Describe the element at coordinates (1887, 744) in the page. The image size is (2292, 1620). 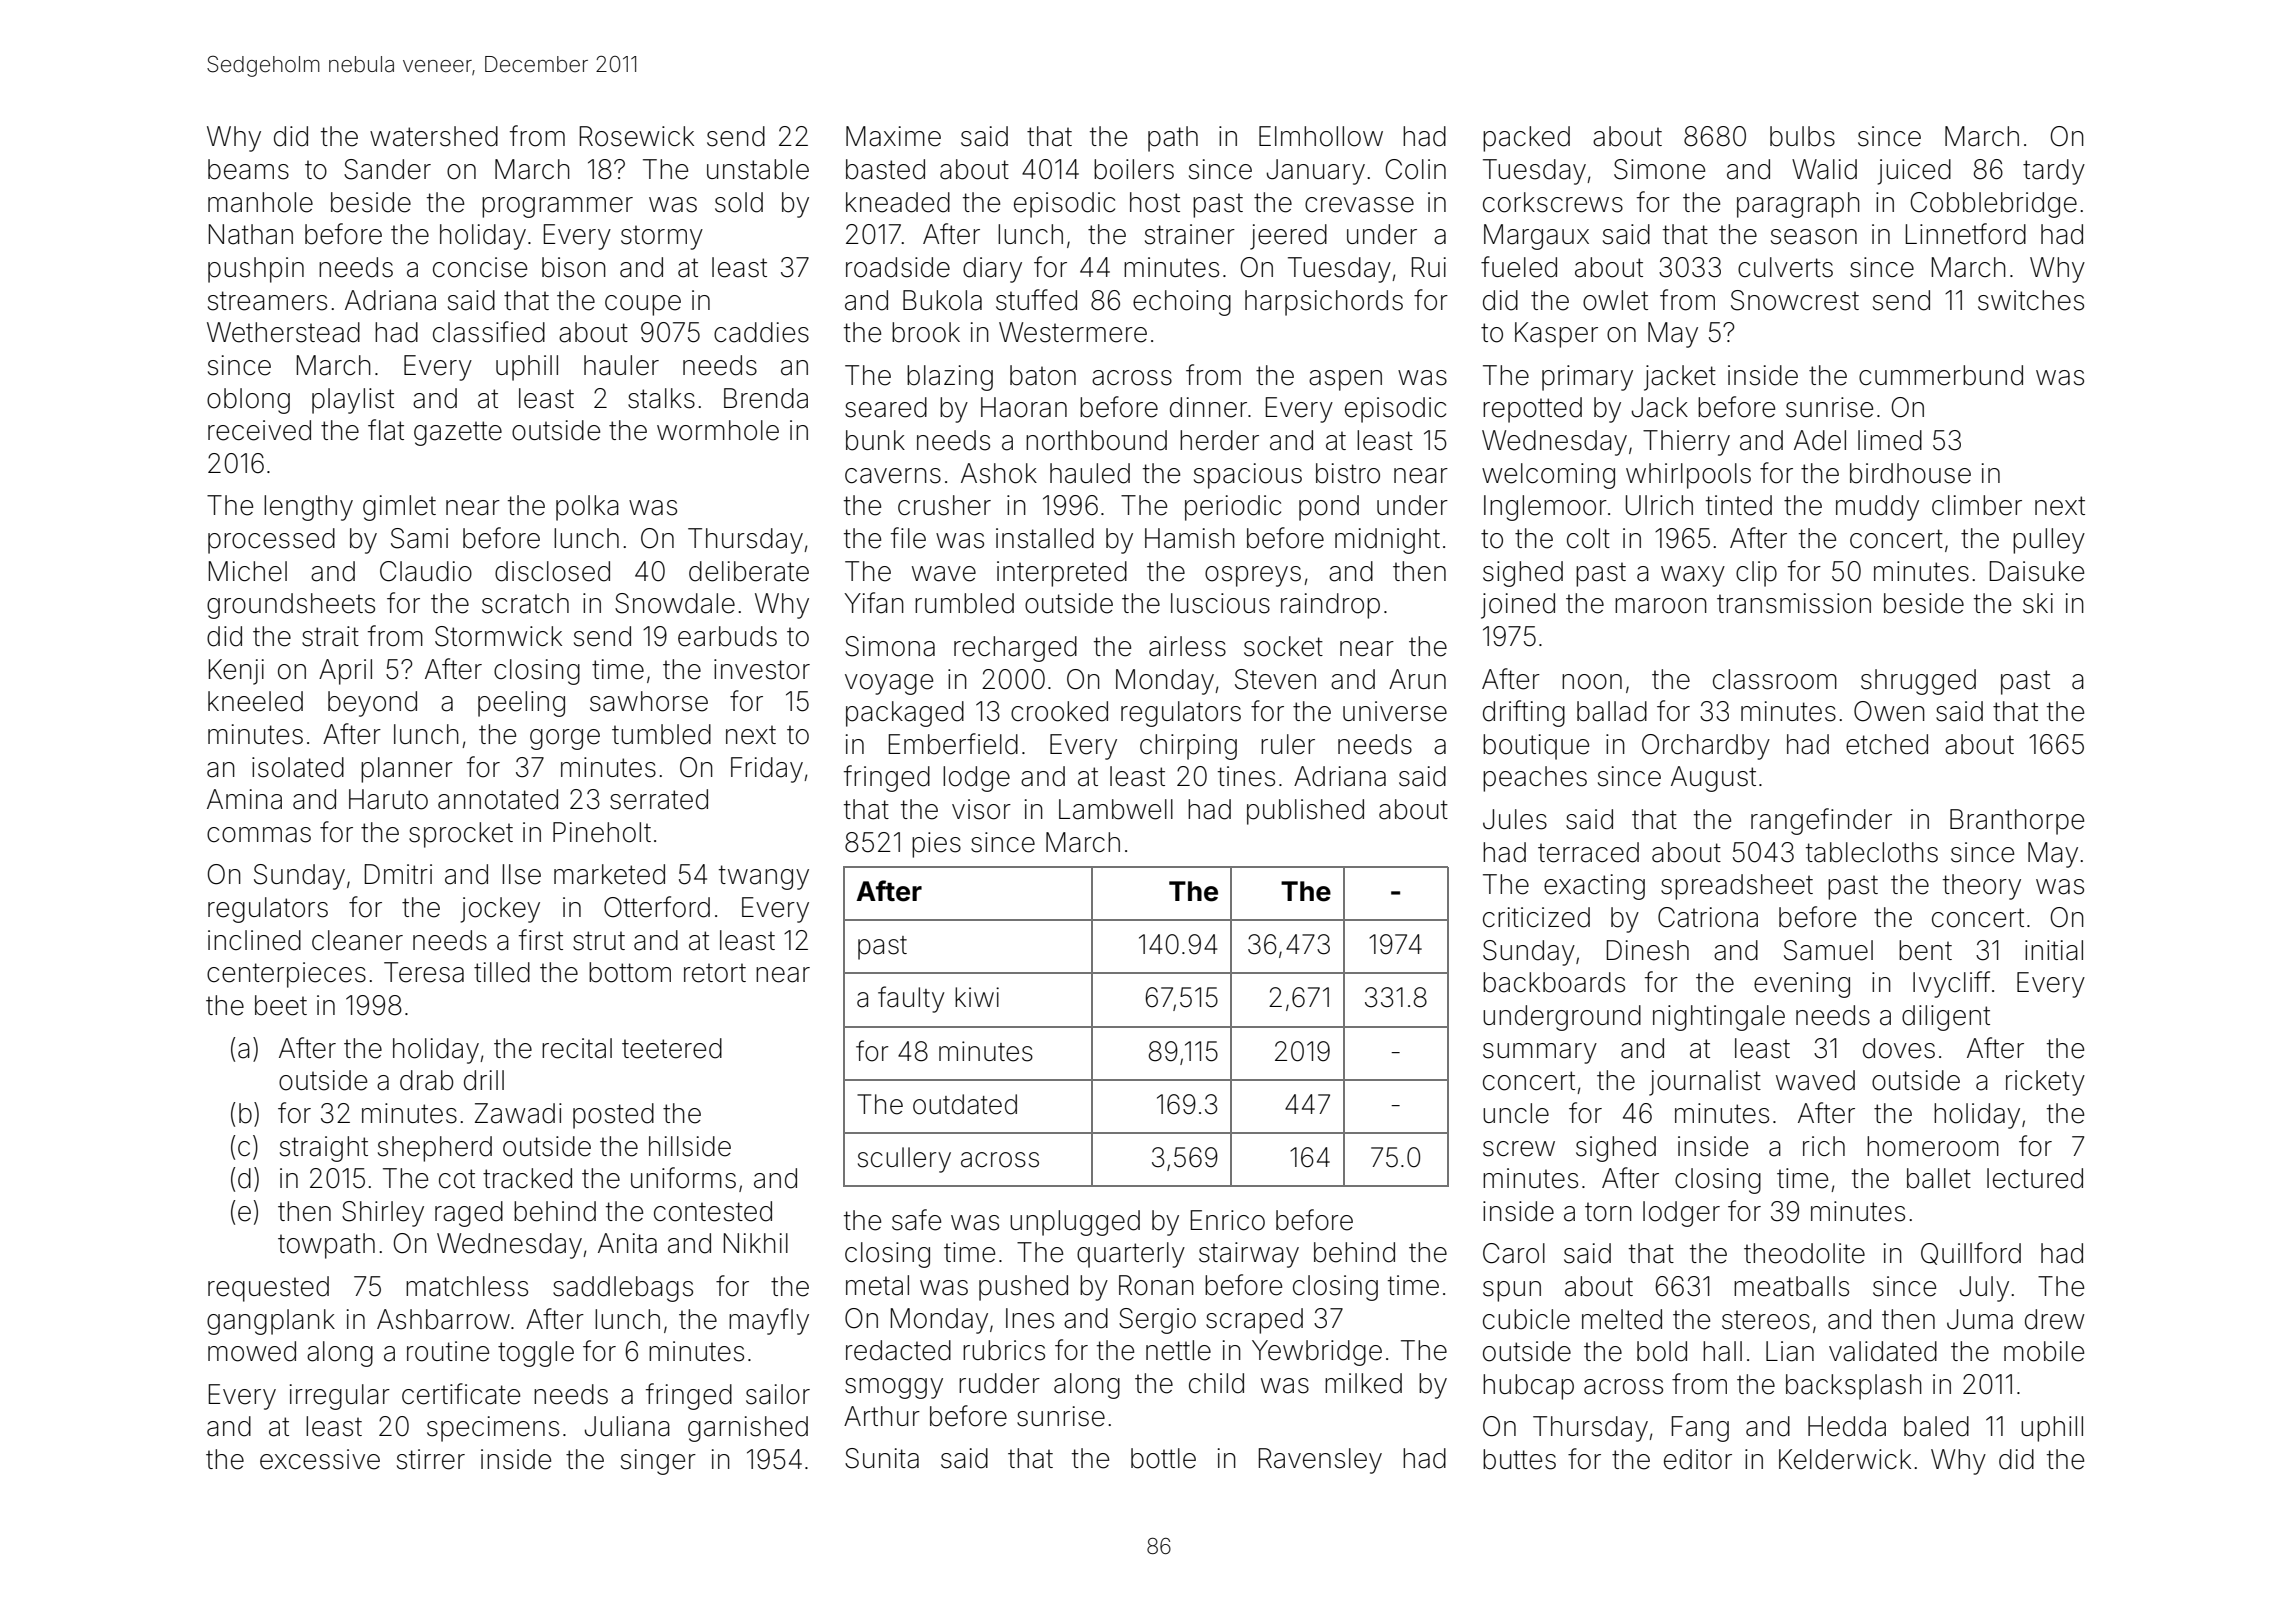
I see `etched` at that location.
